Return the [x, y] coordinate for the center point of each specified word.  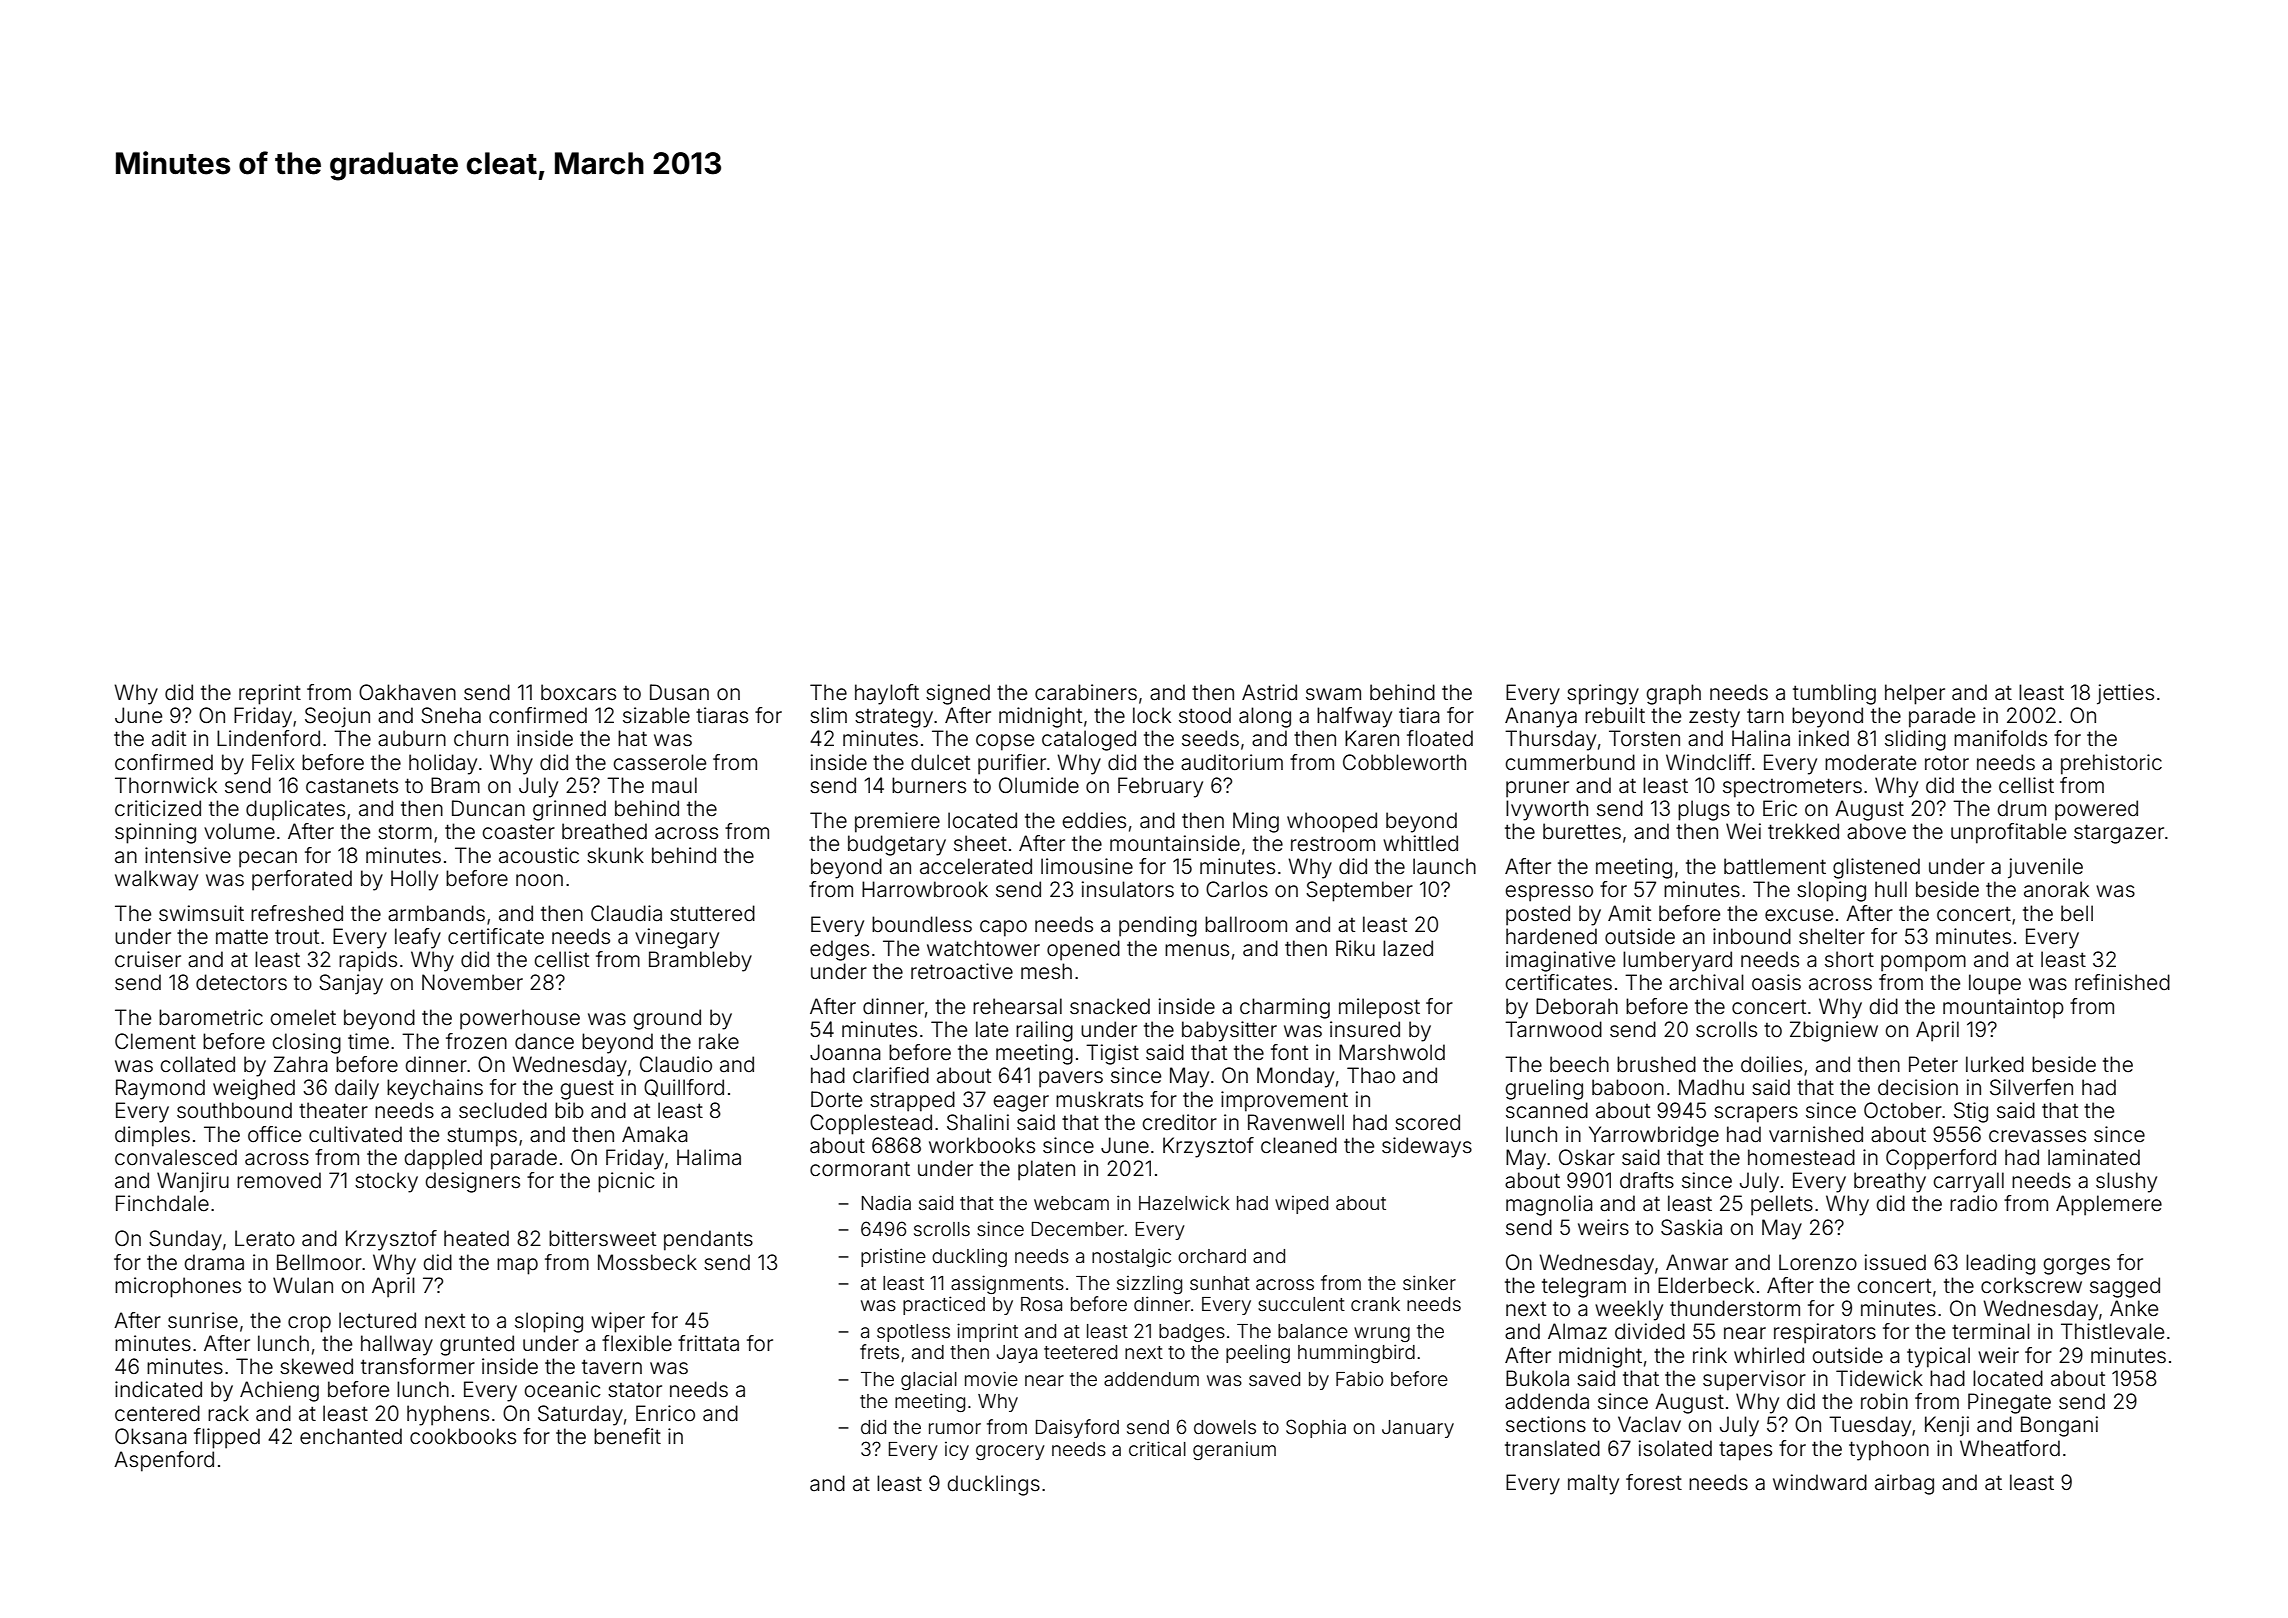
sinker [1429, 1282]
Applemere [2109, 1205]
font [1289, 1052]
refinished [2122, 982]
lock [1152, 715]
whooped [1332, 822]
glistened [1876, 868]
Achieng [279, 1391]
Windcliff [1708, 762]
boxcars [578, 692]
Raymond [160, 1089]
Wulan [303, 1285]
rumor [955, 1428]
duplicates [295, 810]
